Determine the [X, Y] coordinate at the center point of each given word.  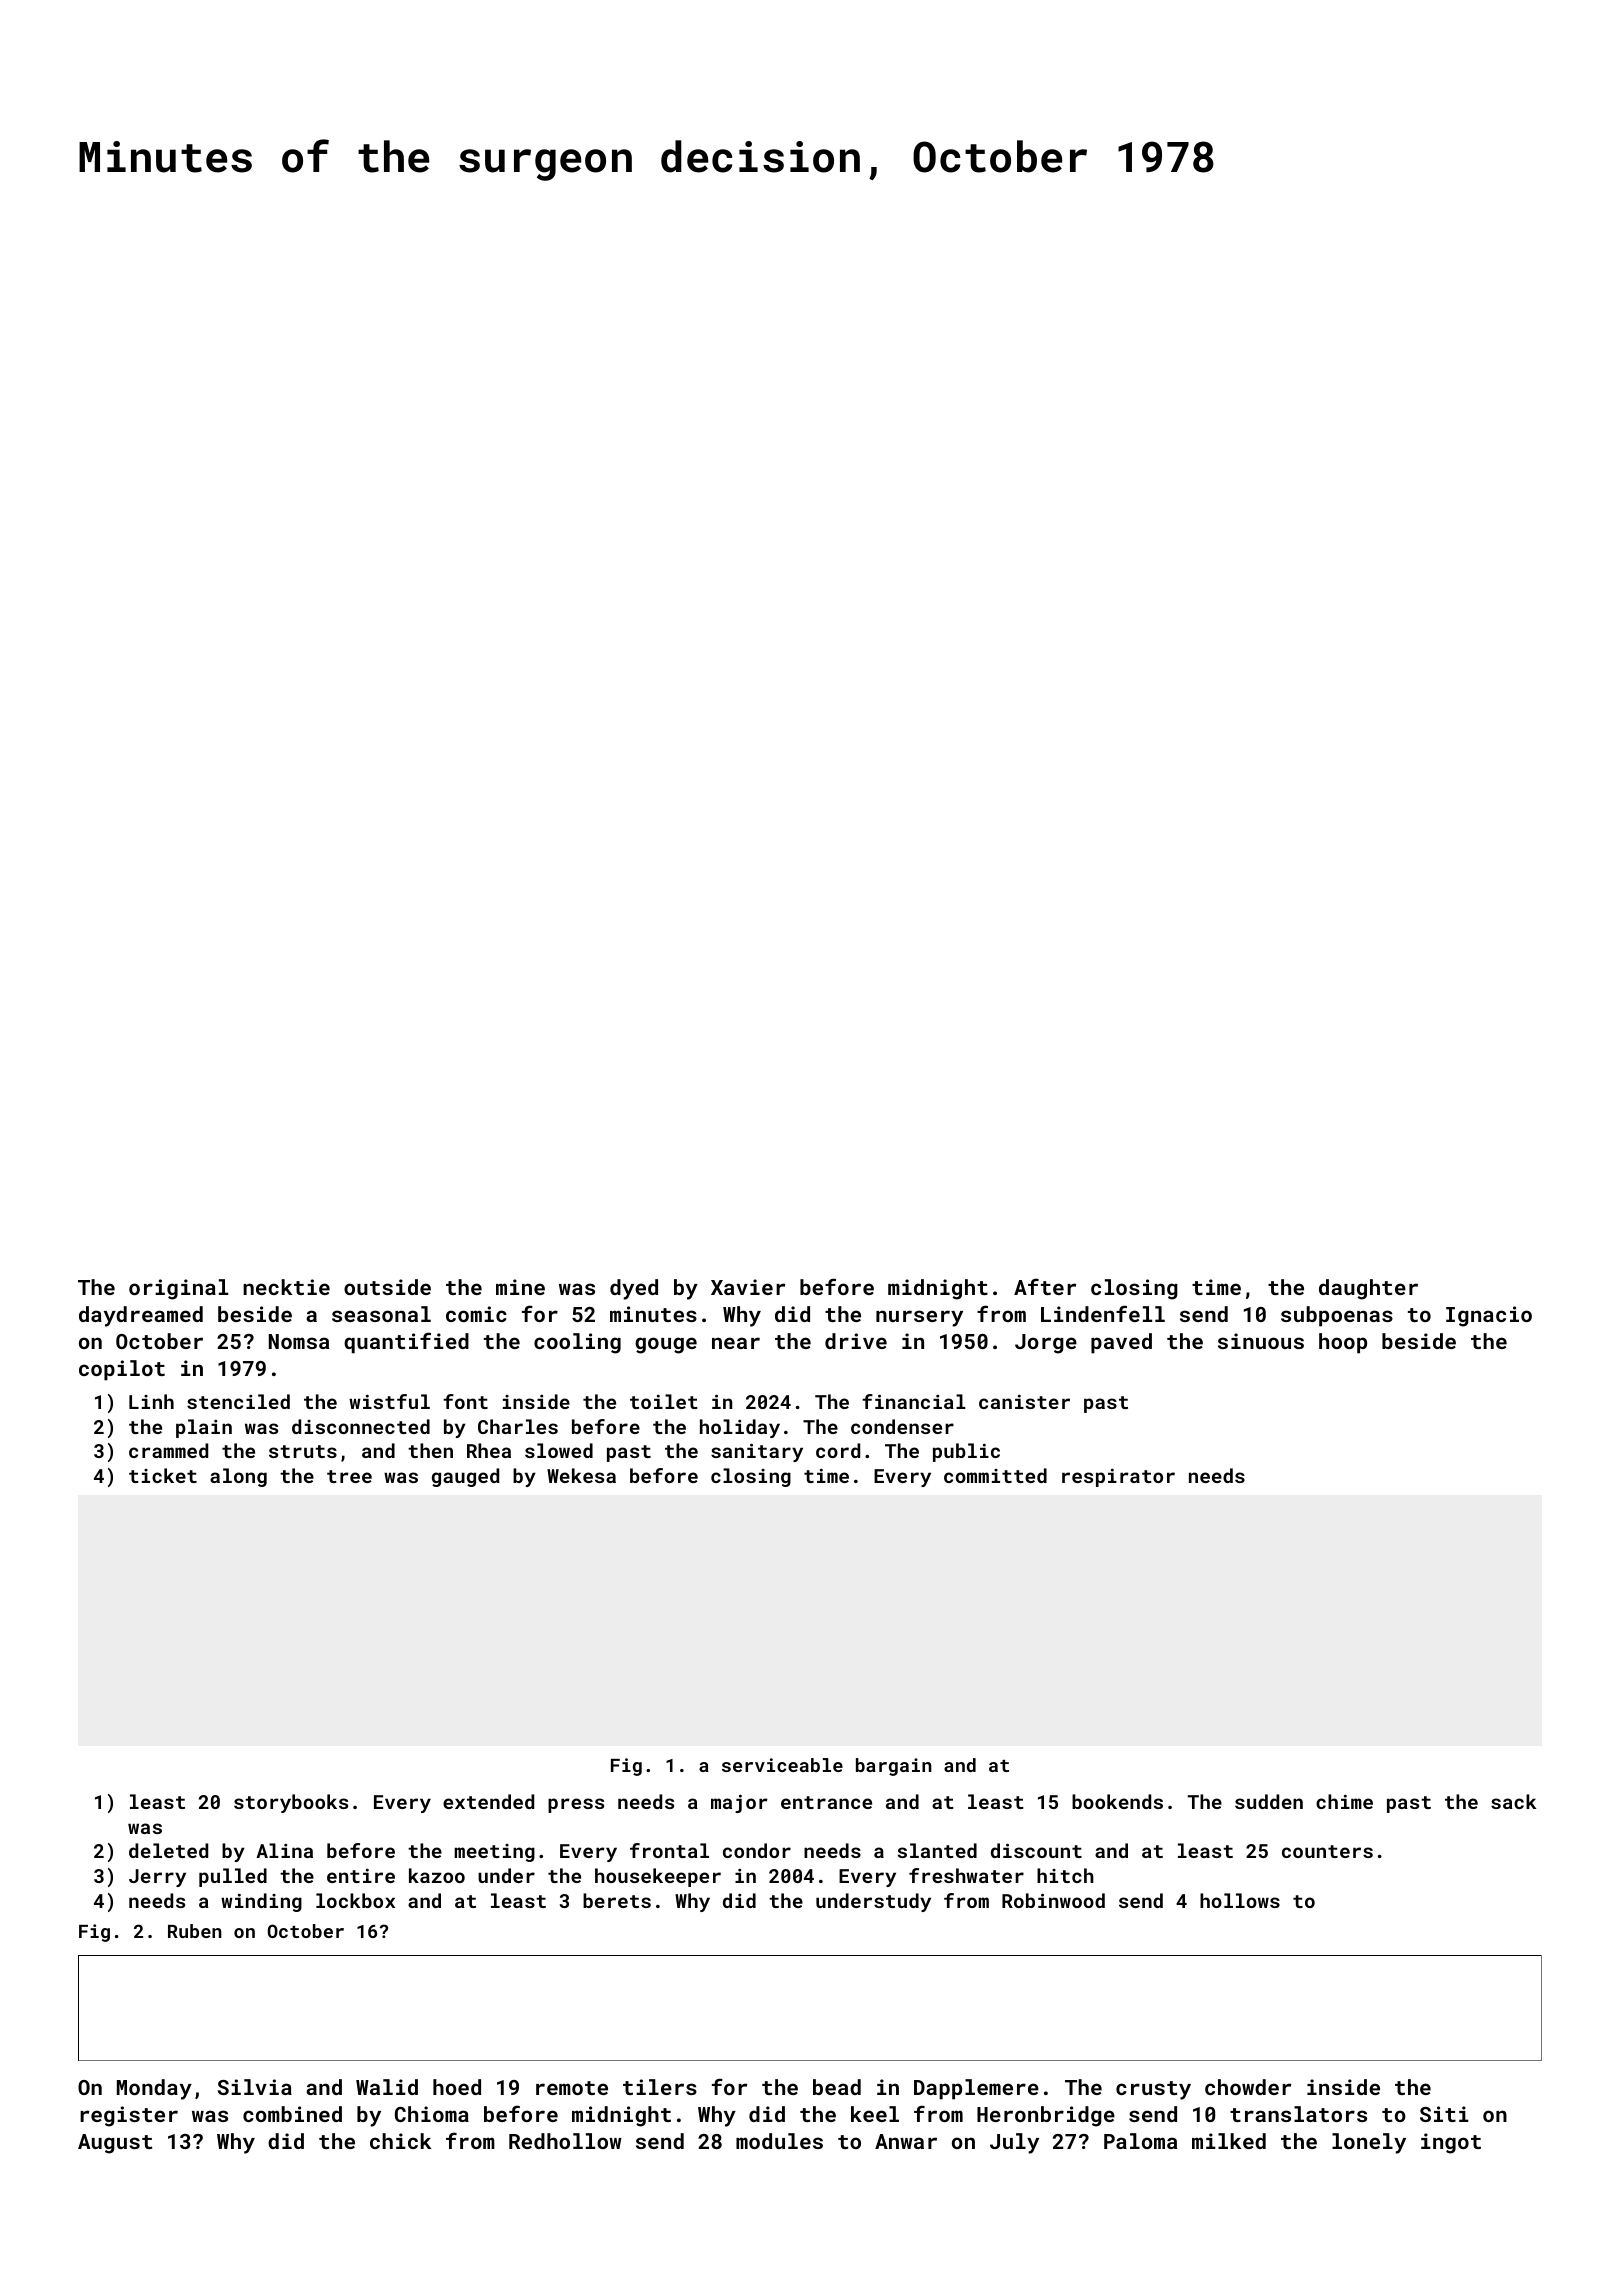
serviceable [782, 1765]
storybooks [291, 1803]
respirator [1118, 1478]
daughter [1368, 1289]
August [115, 2144]
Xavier [748, 1287]
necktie [286, 1287]
